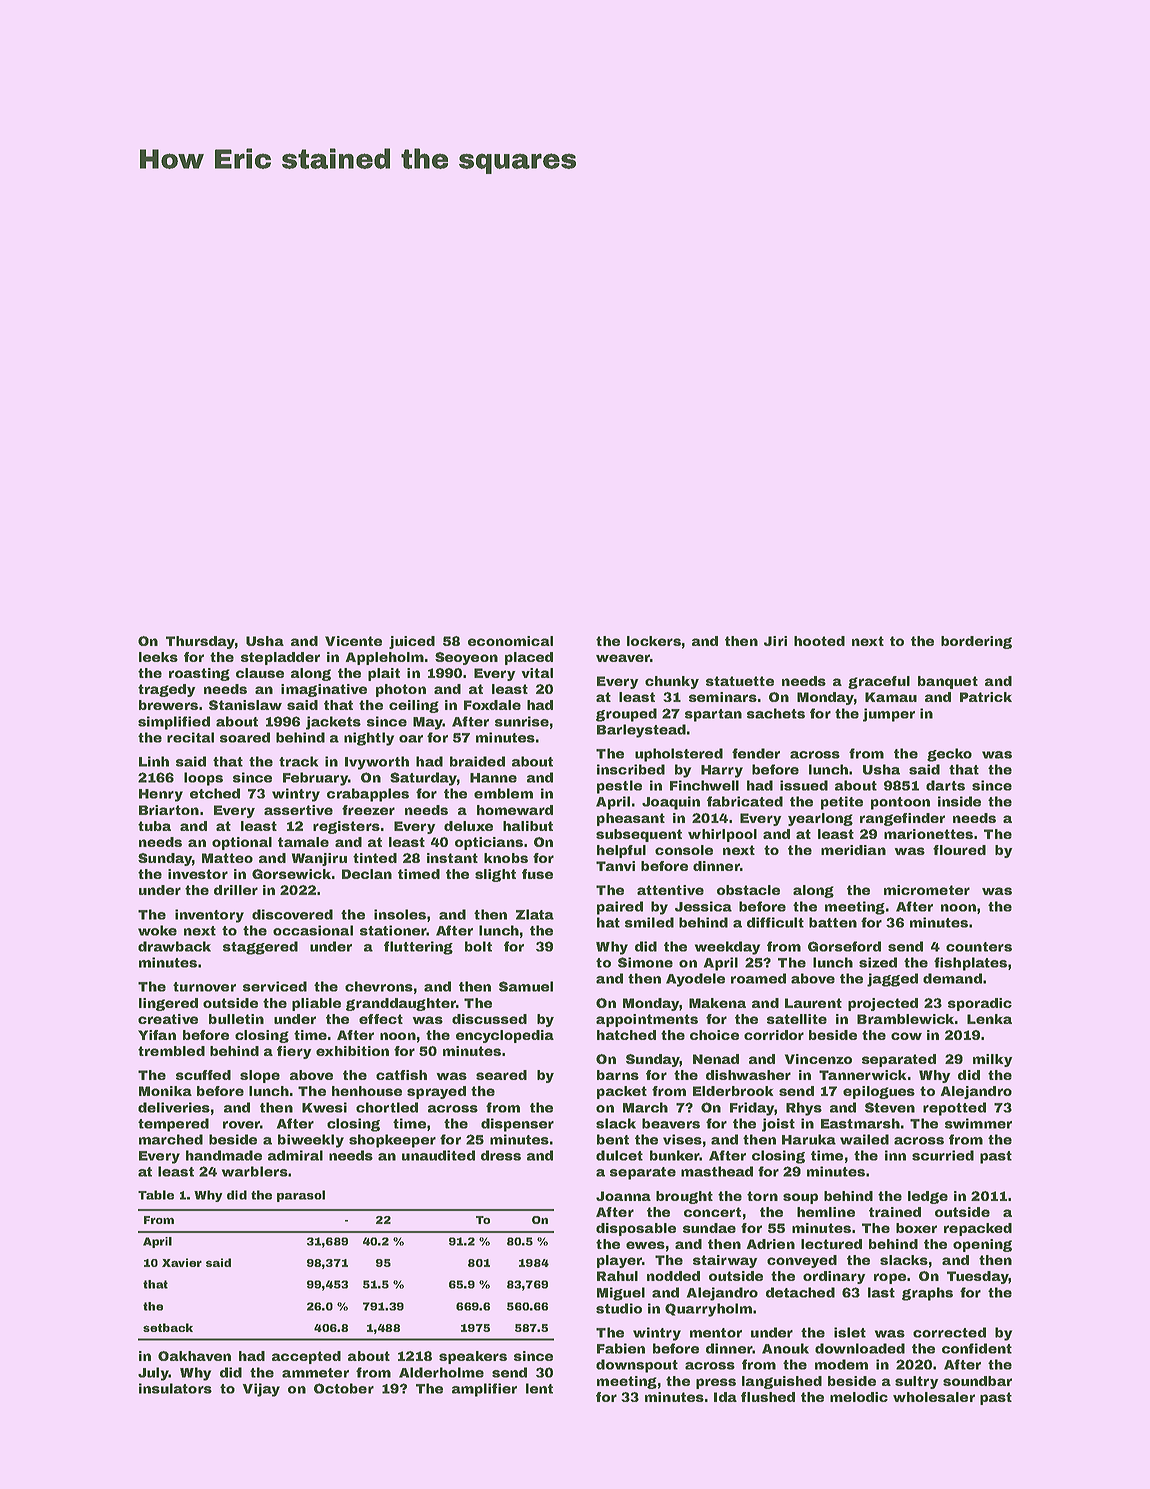 This screenshot has height=1489, width=1150. Describe the element at coordinates (954, 1109) in the screenshot. I see `repotted` at that location.
